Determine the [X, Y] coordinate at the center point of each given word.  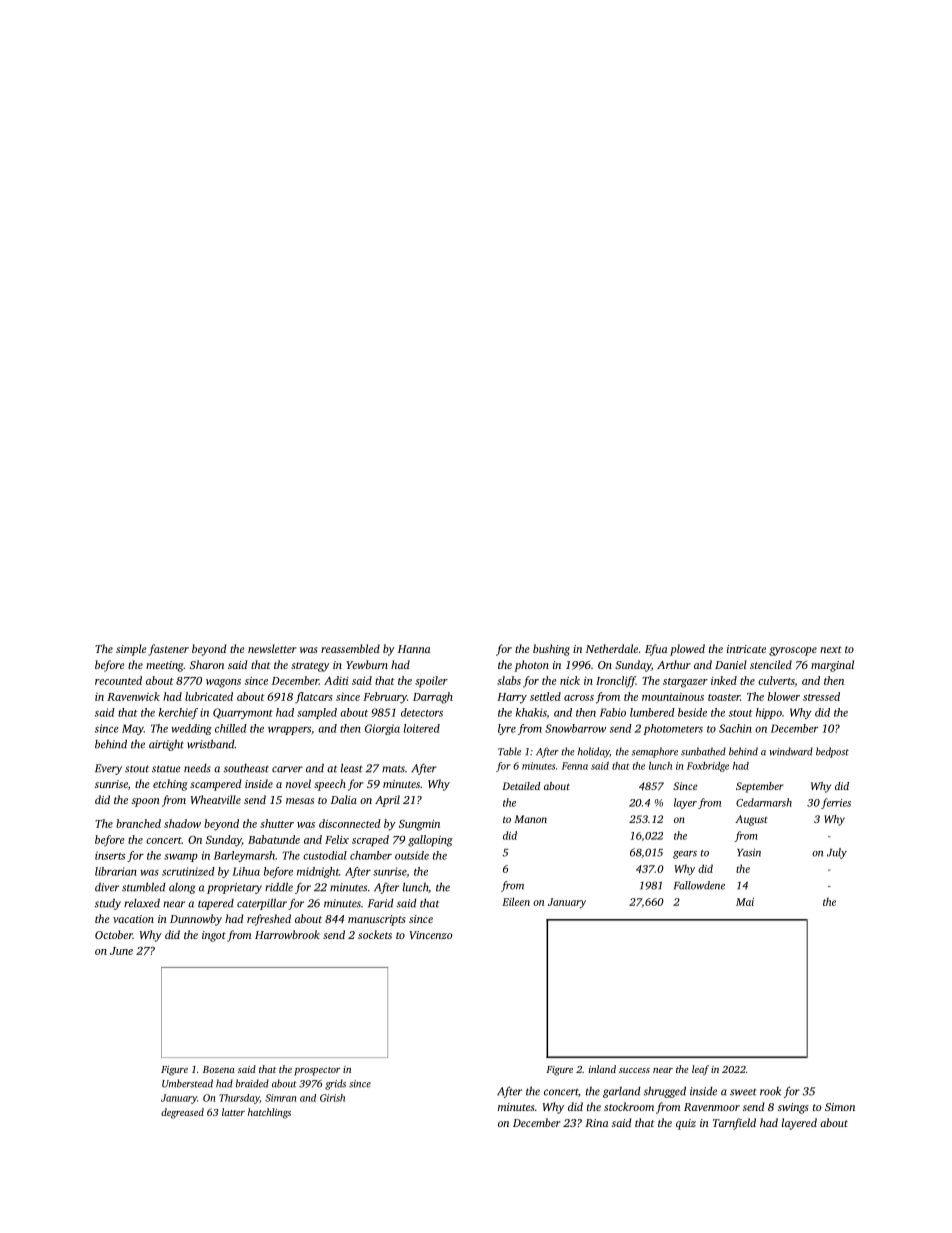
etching [170, 785]
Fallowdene [699, 885]
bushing [551, 650]
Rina [596, 1123]
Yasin [749, 852]
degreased [182, 1113]
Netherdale [612, 648]
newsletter [272, 648]
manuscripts [377, 920]
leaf [700, 1070]
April [387, 801]
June [121, 951]
